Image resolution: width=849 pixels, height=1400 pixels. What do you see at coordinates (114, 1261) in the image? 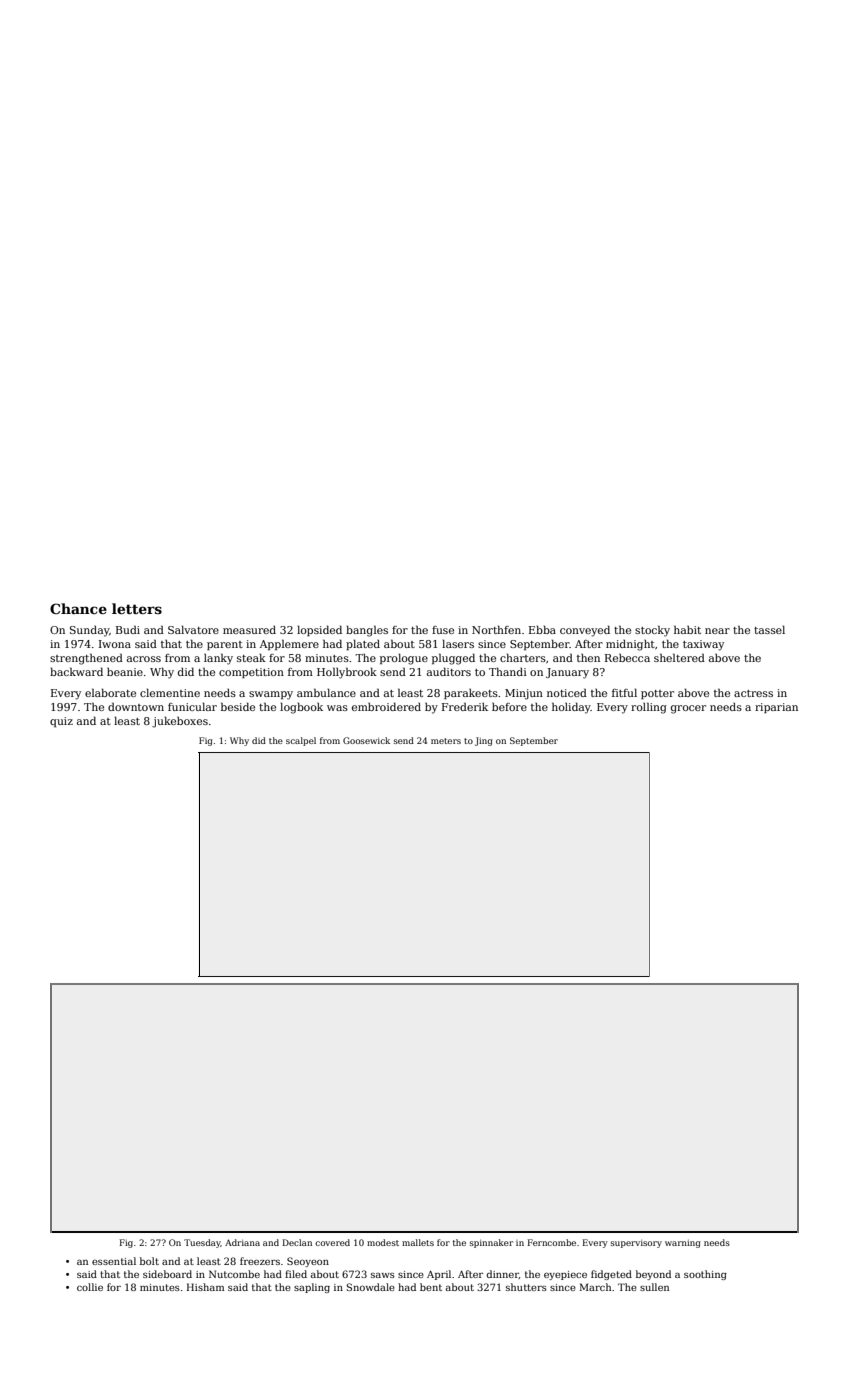
I see `essential` at bounding box center [114, 1261].
